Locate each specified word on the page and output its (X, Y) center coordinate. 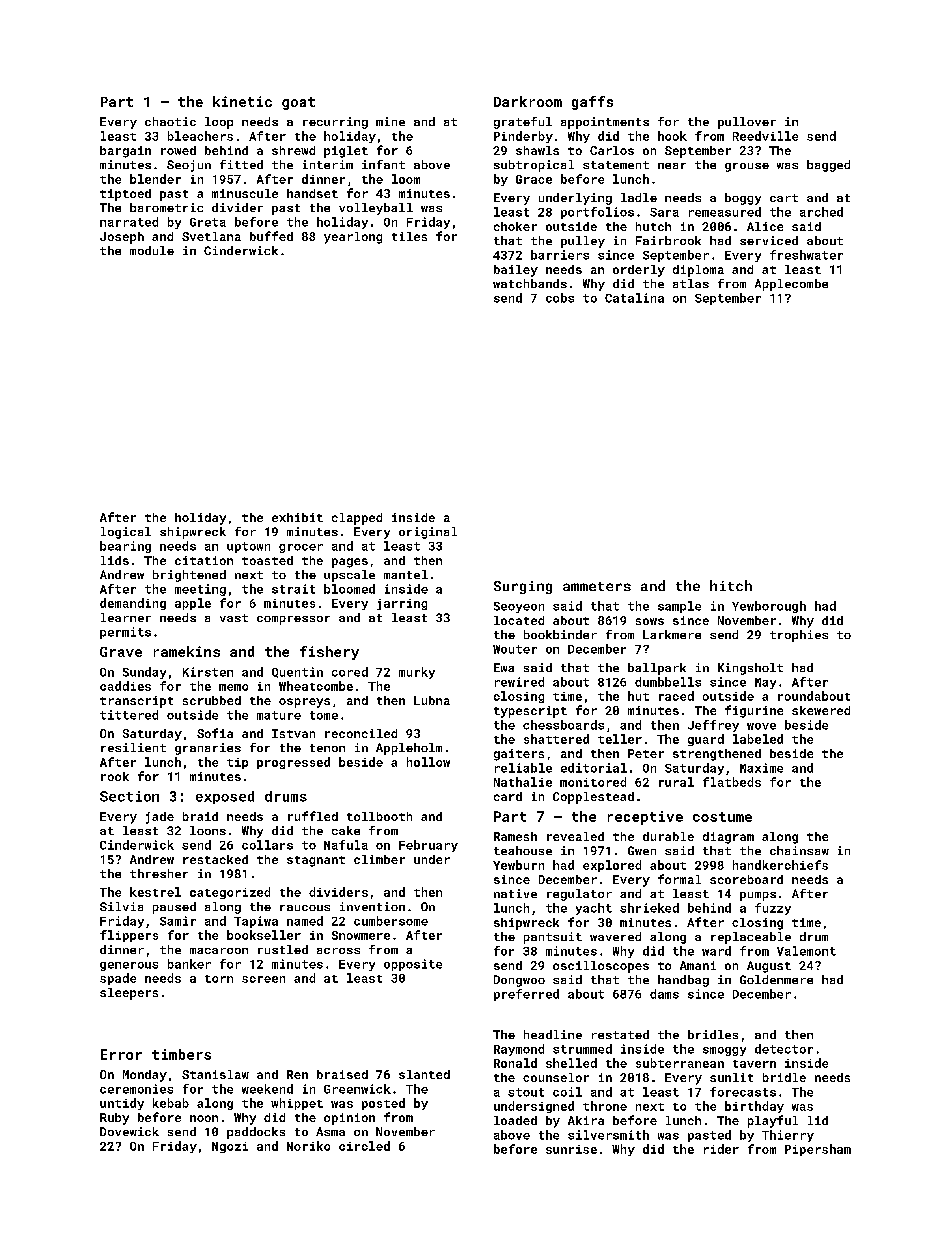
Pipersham (818, 1150)
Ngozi (230, 1147)
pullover (747, 123)
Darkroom (528, 101)
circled (364, 1146)
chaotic (170, 121)
